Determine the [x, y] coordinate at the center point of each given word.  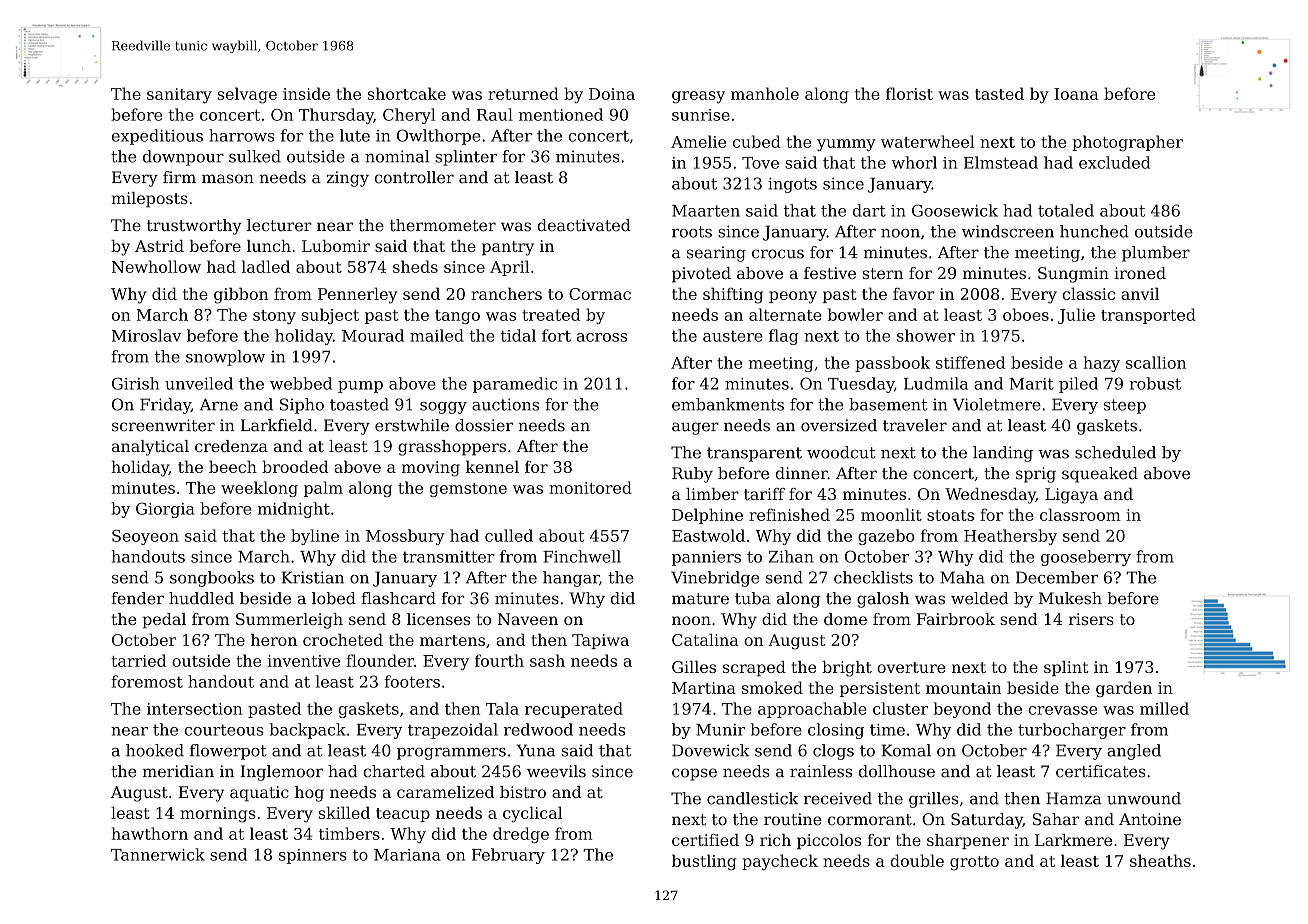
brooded [295, 466]
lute [355, 135]
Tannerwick [158, 854]
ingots [792, 185]
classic [1088, 293]
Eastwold [708, 535]
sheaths [1160, 860]
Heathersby [1010, 537]
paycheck [780, 862]
